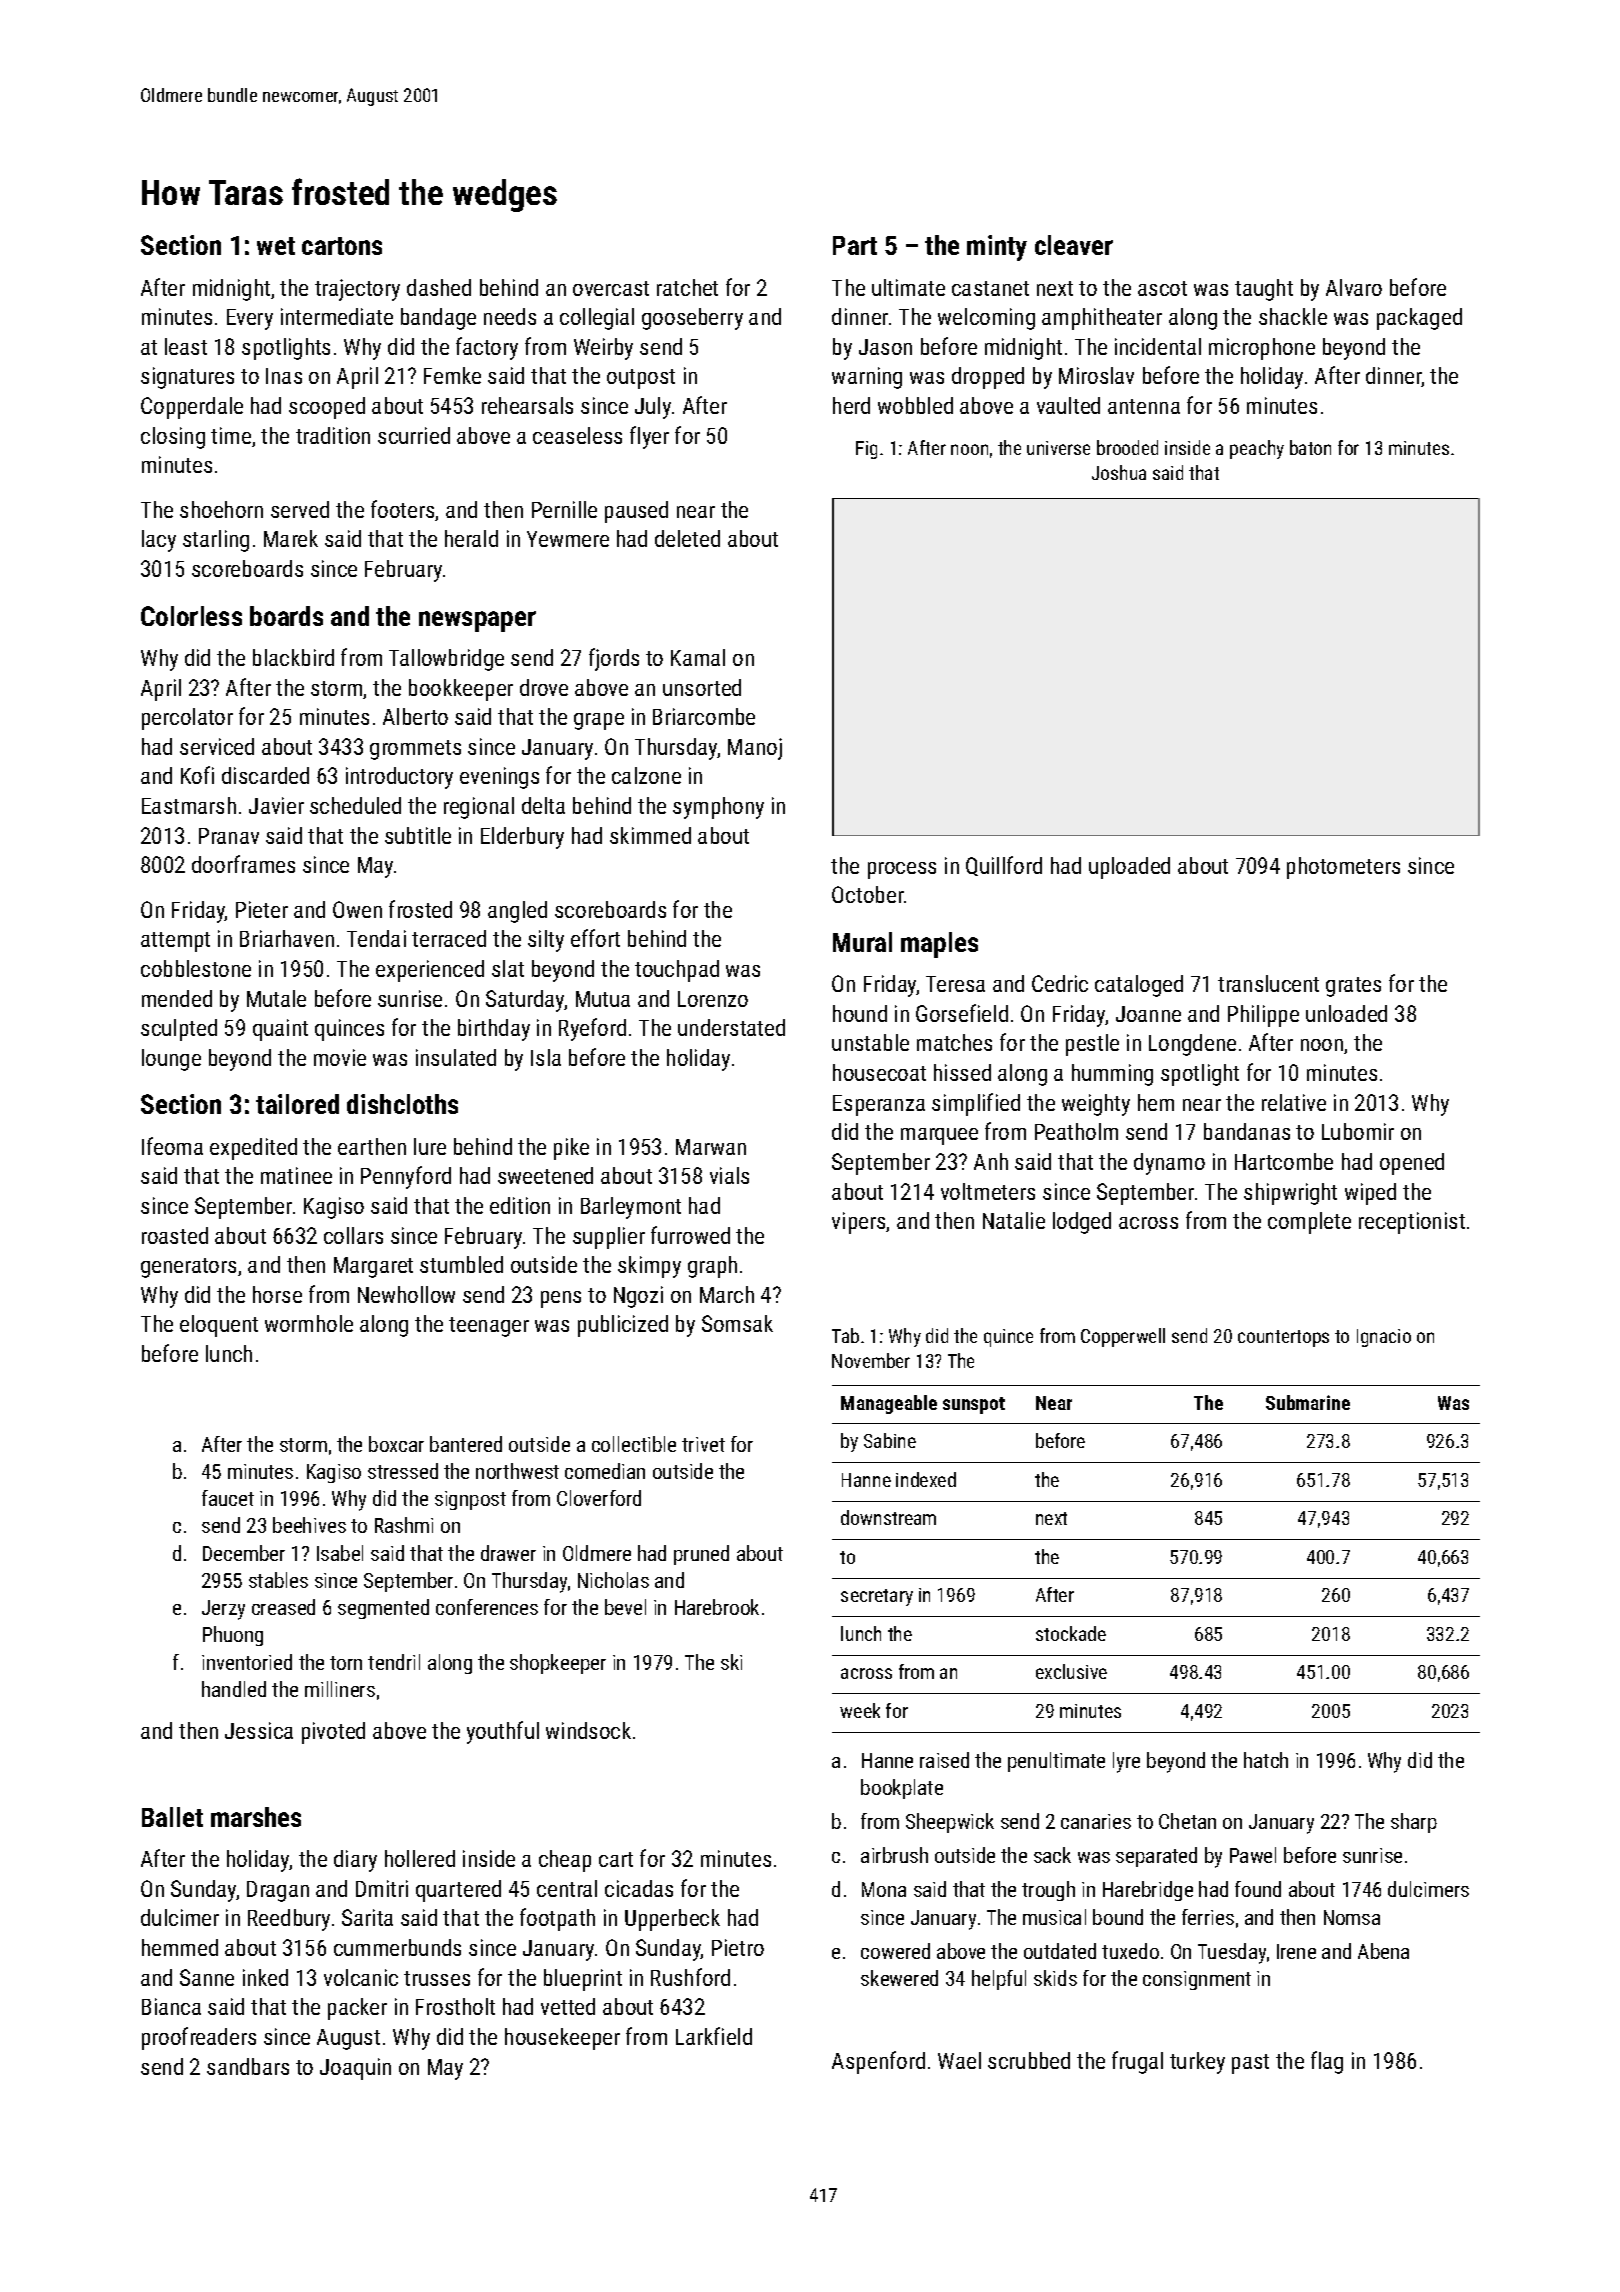  Describe the element at coordinates (1308, 1402) in the document. I see `Submarine` at that location.
